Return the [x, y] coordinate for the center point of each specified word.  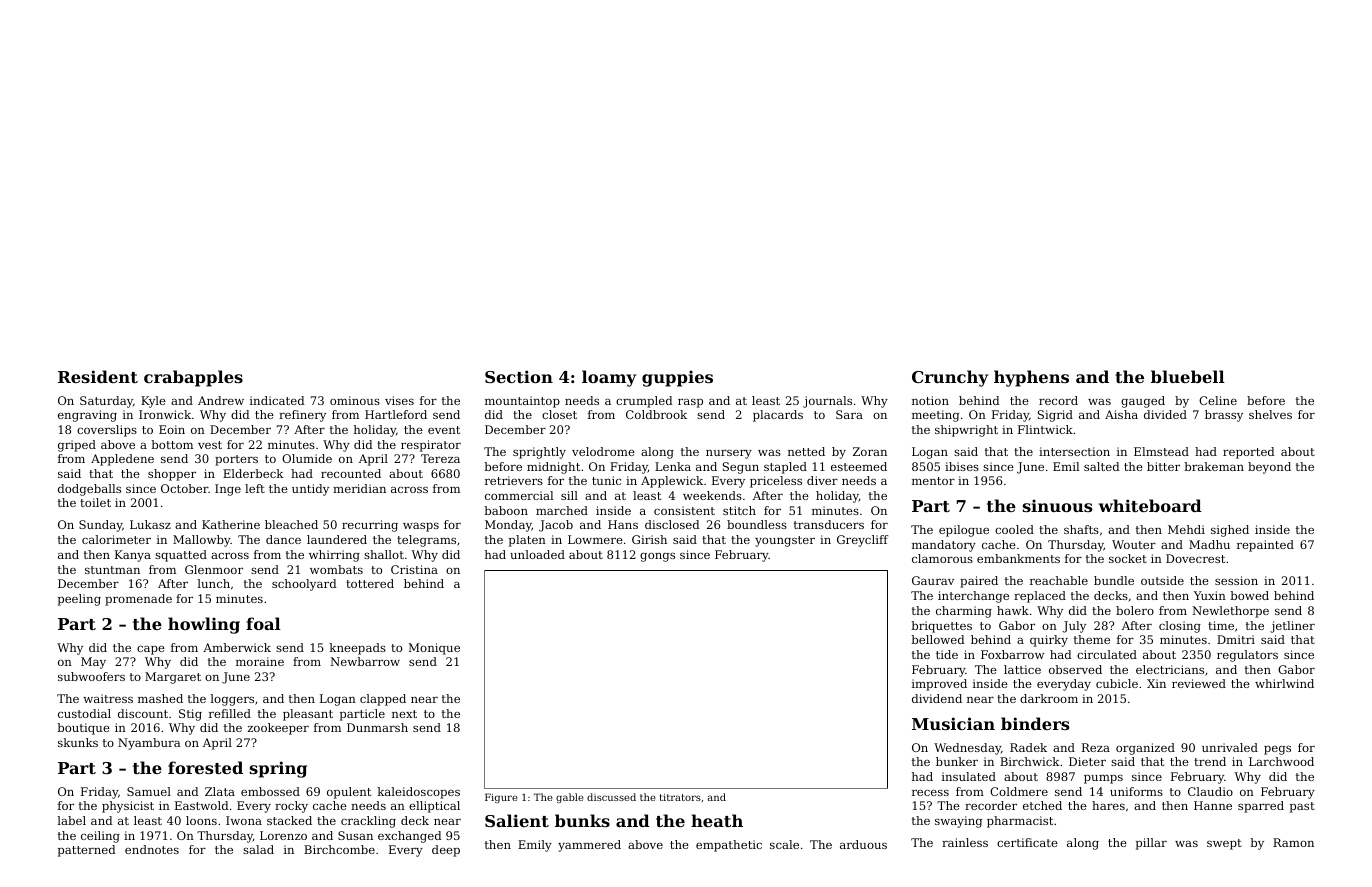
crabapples [193, 378]
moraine [260, 661]
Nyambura [149, 744]
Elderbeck [253, 473]
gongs [657, 557]
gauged [1143, 402]
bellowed [938, 639]
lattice [1022, 669]
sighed [1230, 531]
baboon [506, 510]
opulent [349, 793]
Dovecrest [1195, 558]
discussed [611, 797]
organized [1145, 749]
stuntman [112, 570]
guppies [677, 378]
